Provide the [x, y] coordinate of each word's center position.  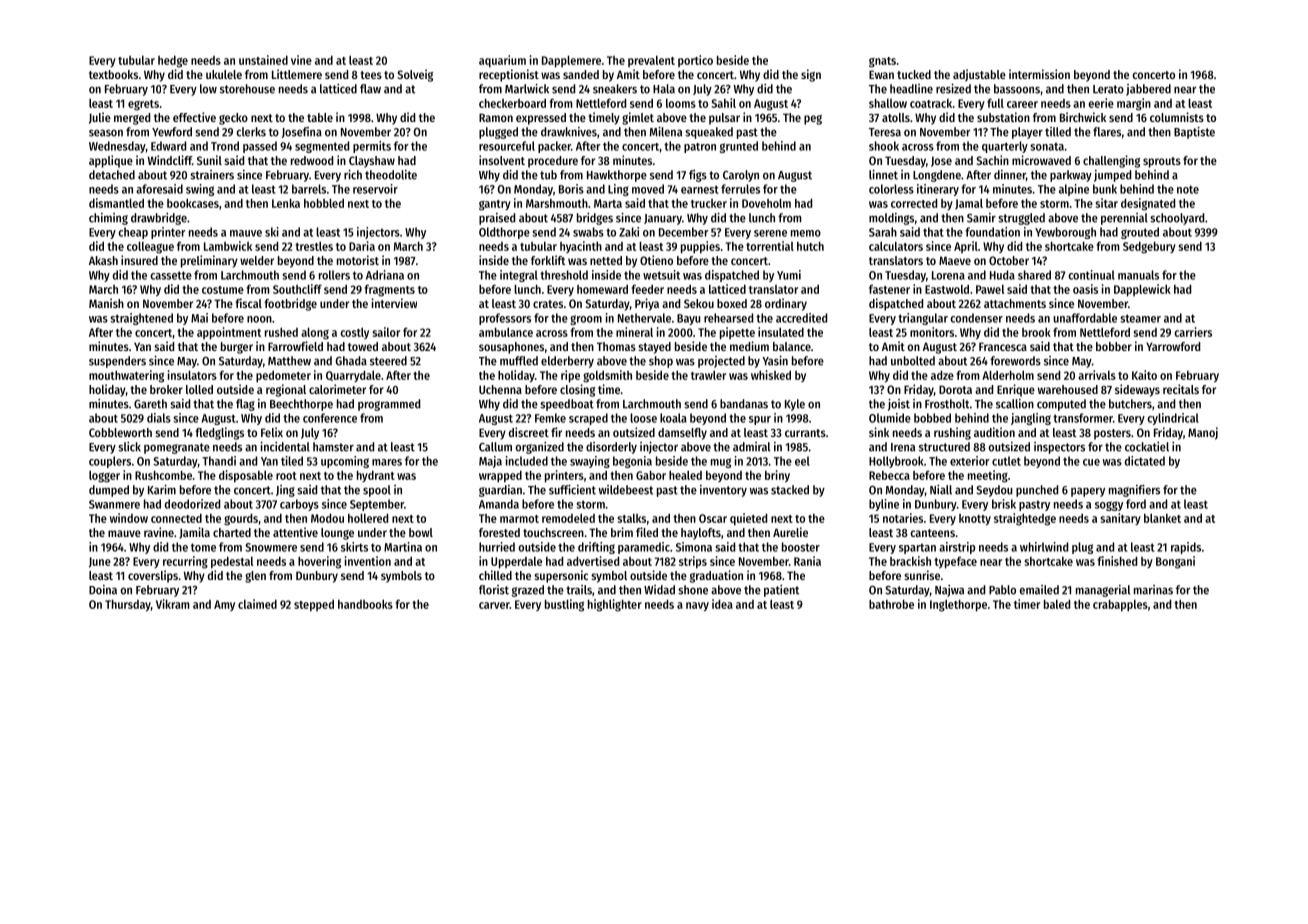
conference [330, 418]
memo [806, 233]
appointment [229, 333]
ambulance [506, 332]
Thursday [128, 605]
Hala [664, 89]
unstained [263, 60]
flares [1107, 132]
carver [494, 605]
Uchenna [500, 389]
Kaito [1144, 375]
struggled [1021, 219]
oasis [1085, 289]
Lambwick [228, 246]
